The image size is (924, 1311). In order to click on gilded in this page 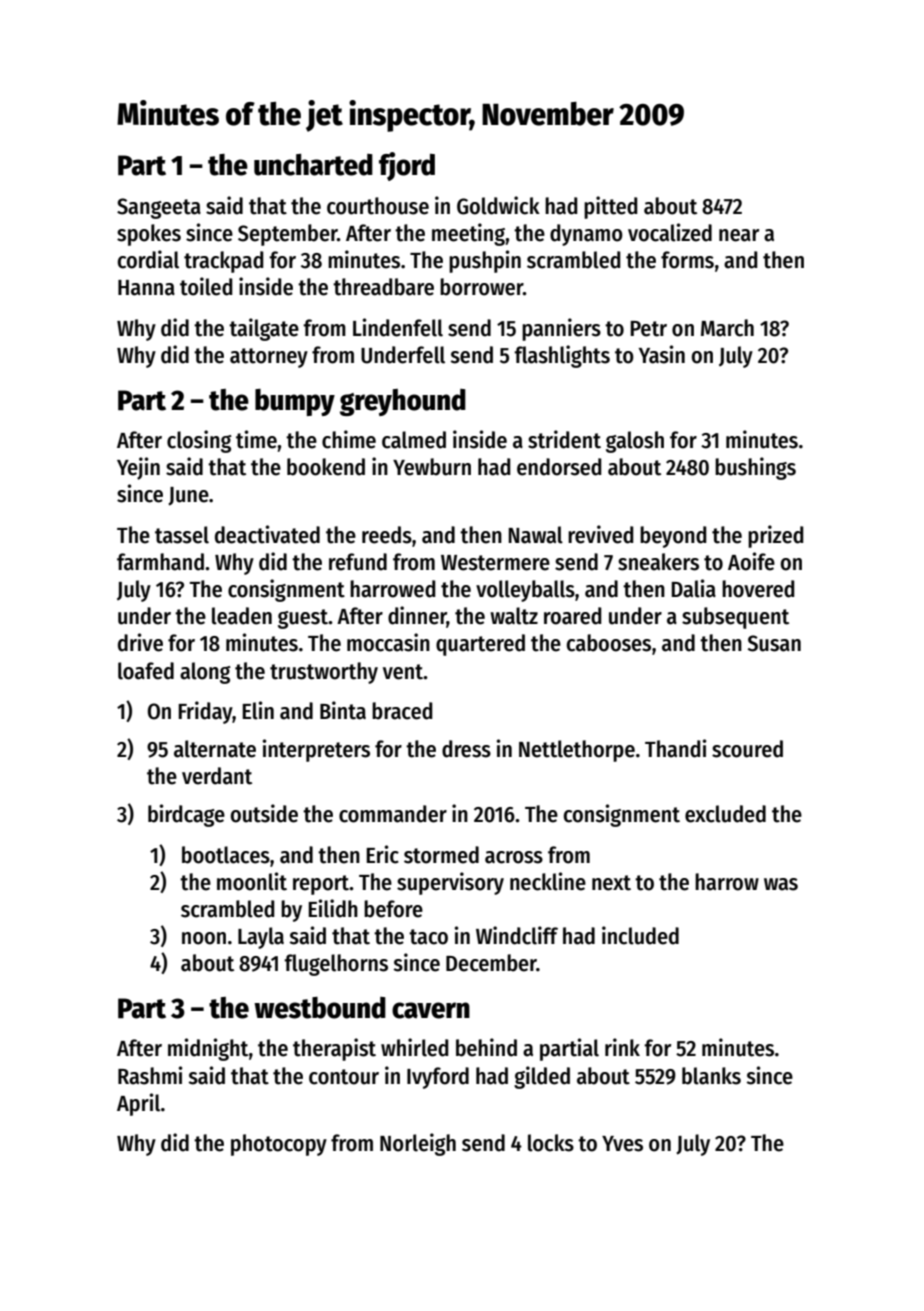, I will do `click(542, 1077)`.
